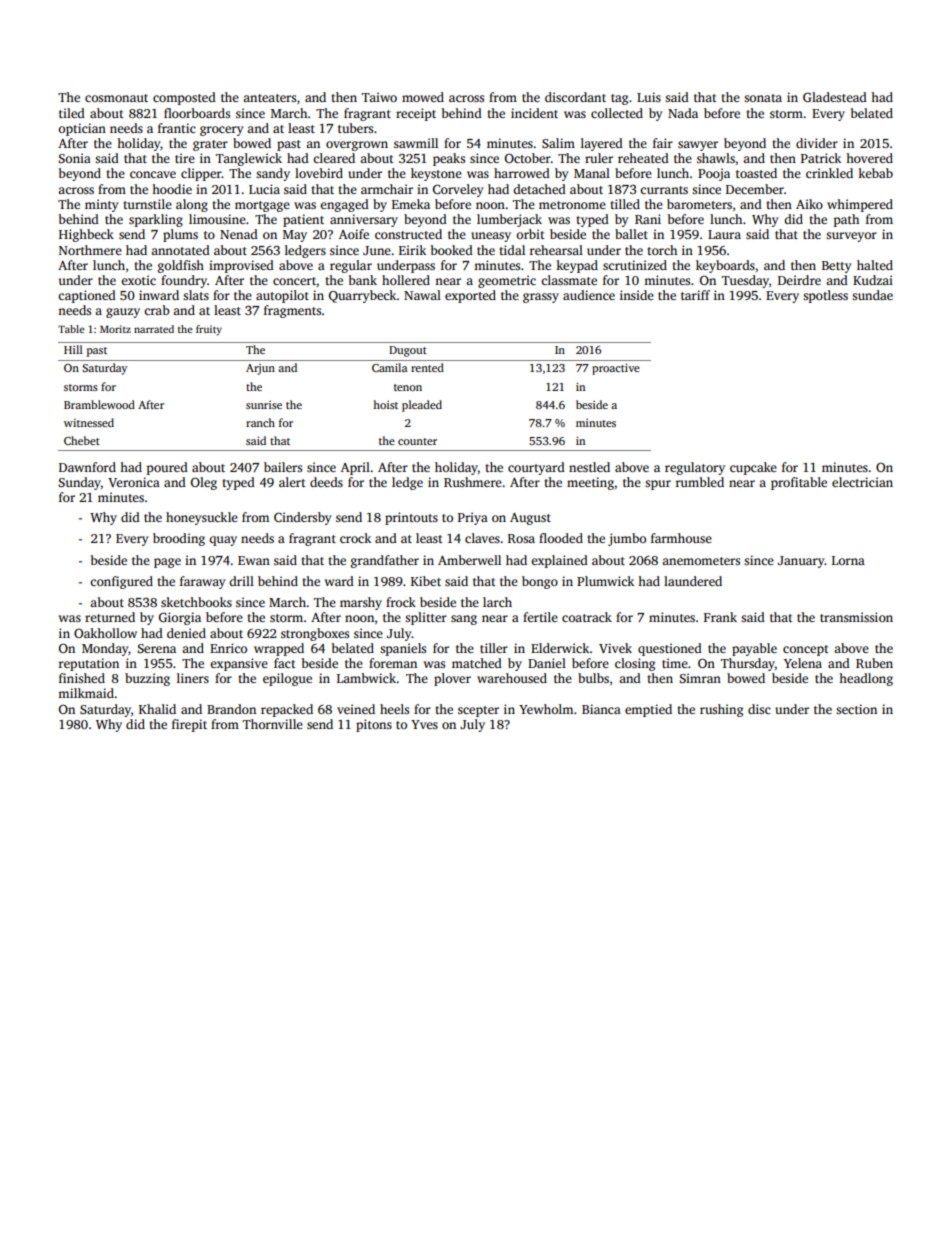  What do you see at coordinates (862, 482) in the page?
I see `electrician` at bounding box center [862, 482].
